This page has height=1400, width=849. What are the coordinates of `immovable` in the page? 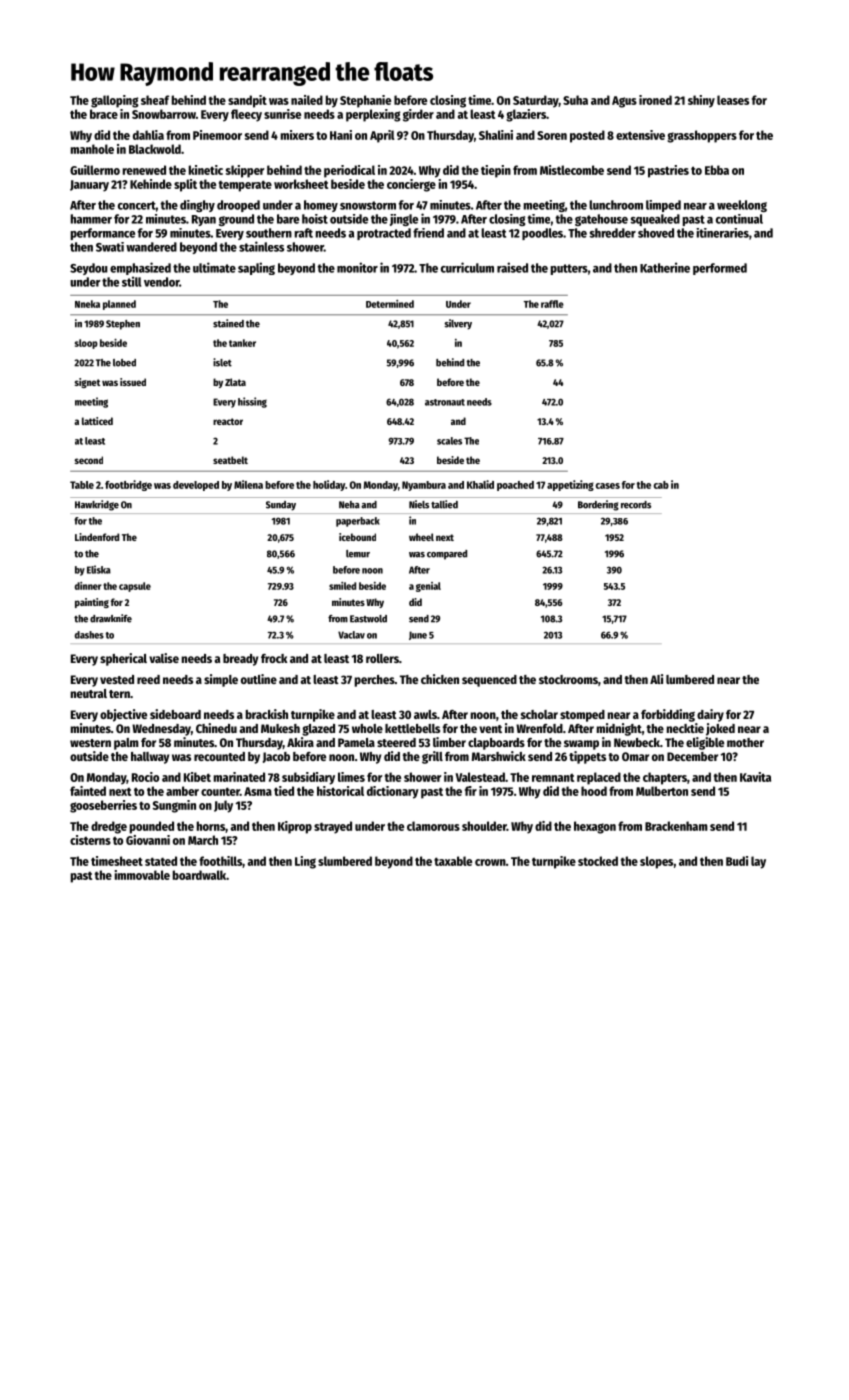 It's located at (142, 875).
